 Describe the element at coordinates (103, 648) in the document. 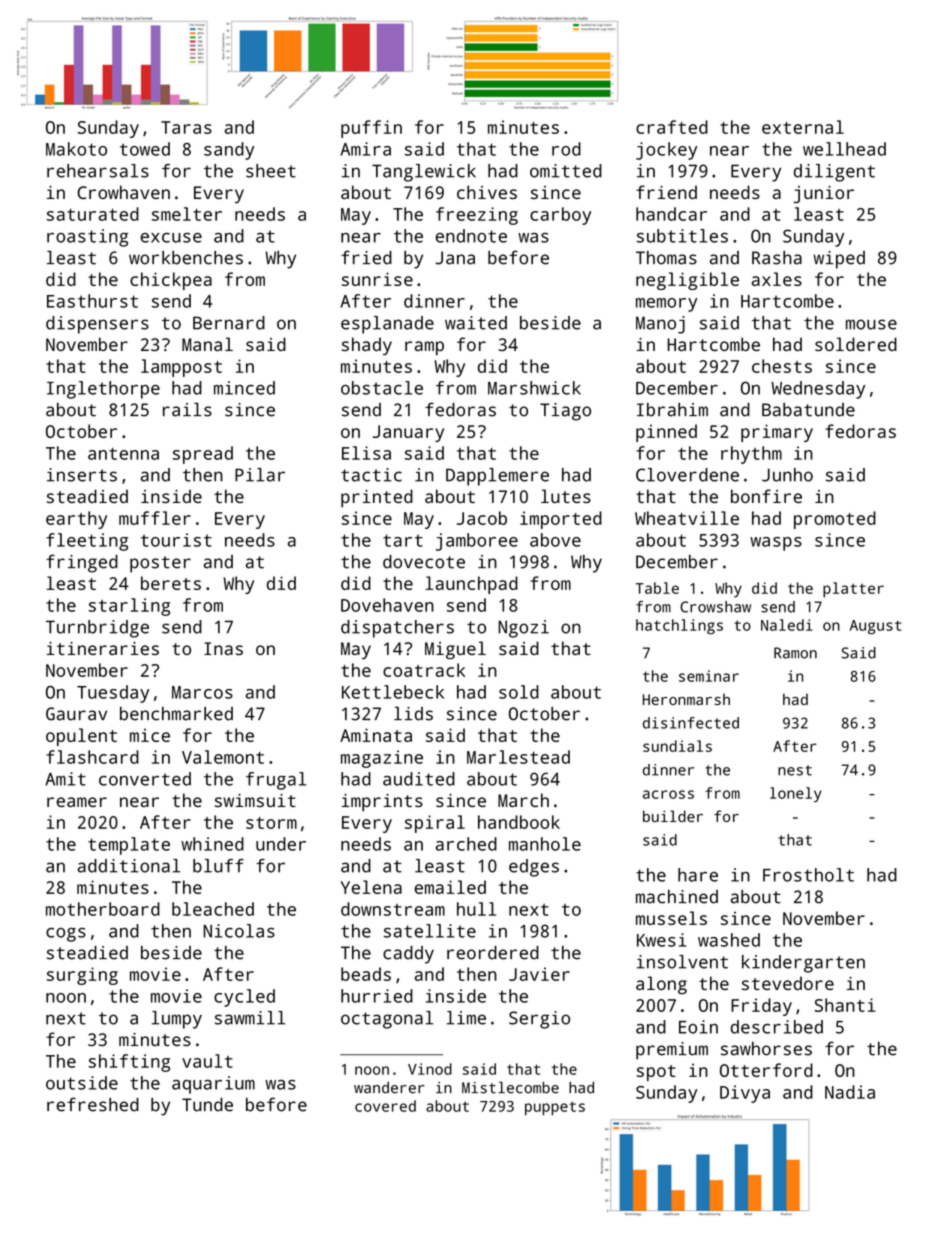

I see `itineraries` at that location.
